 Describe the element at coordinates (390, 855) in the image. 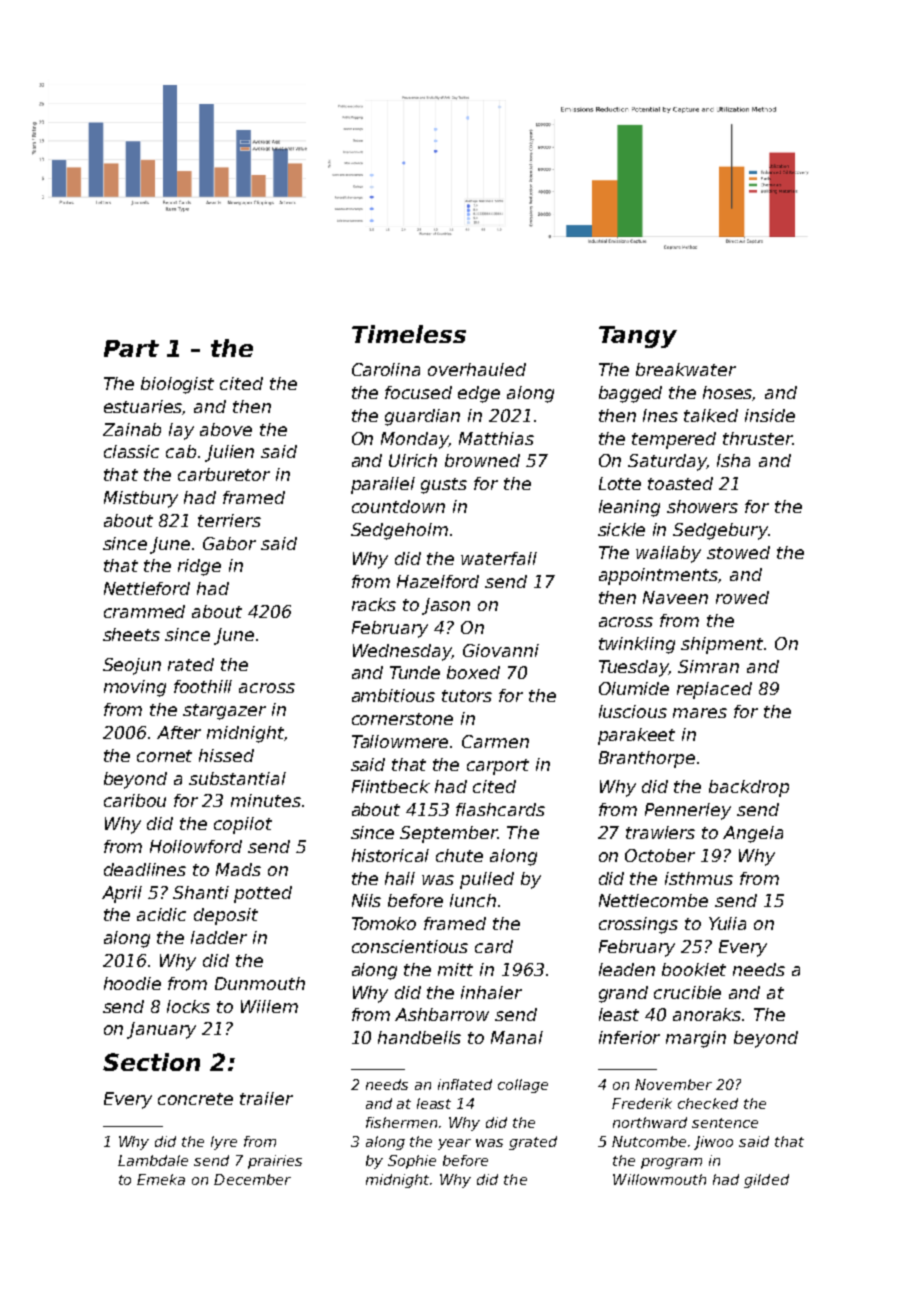

I see `historical` at that location.
